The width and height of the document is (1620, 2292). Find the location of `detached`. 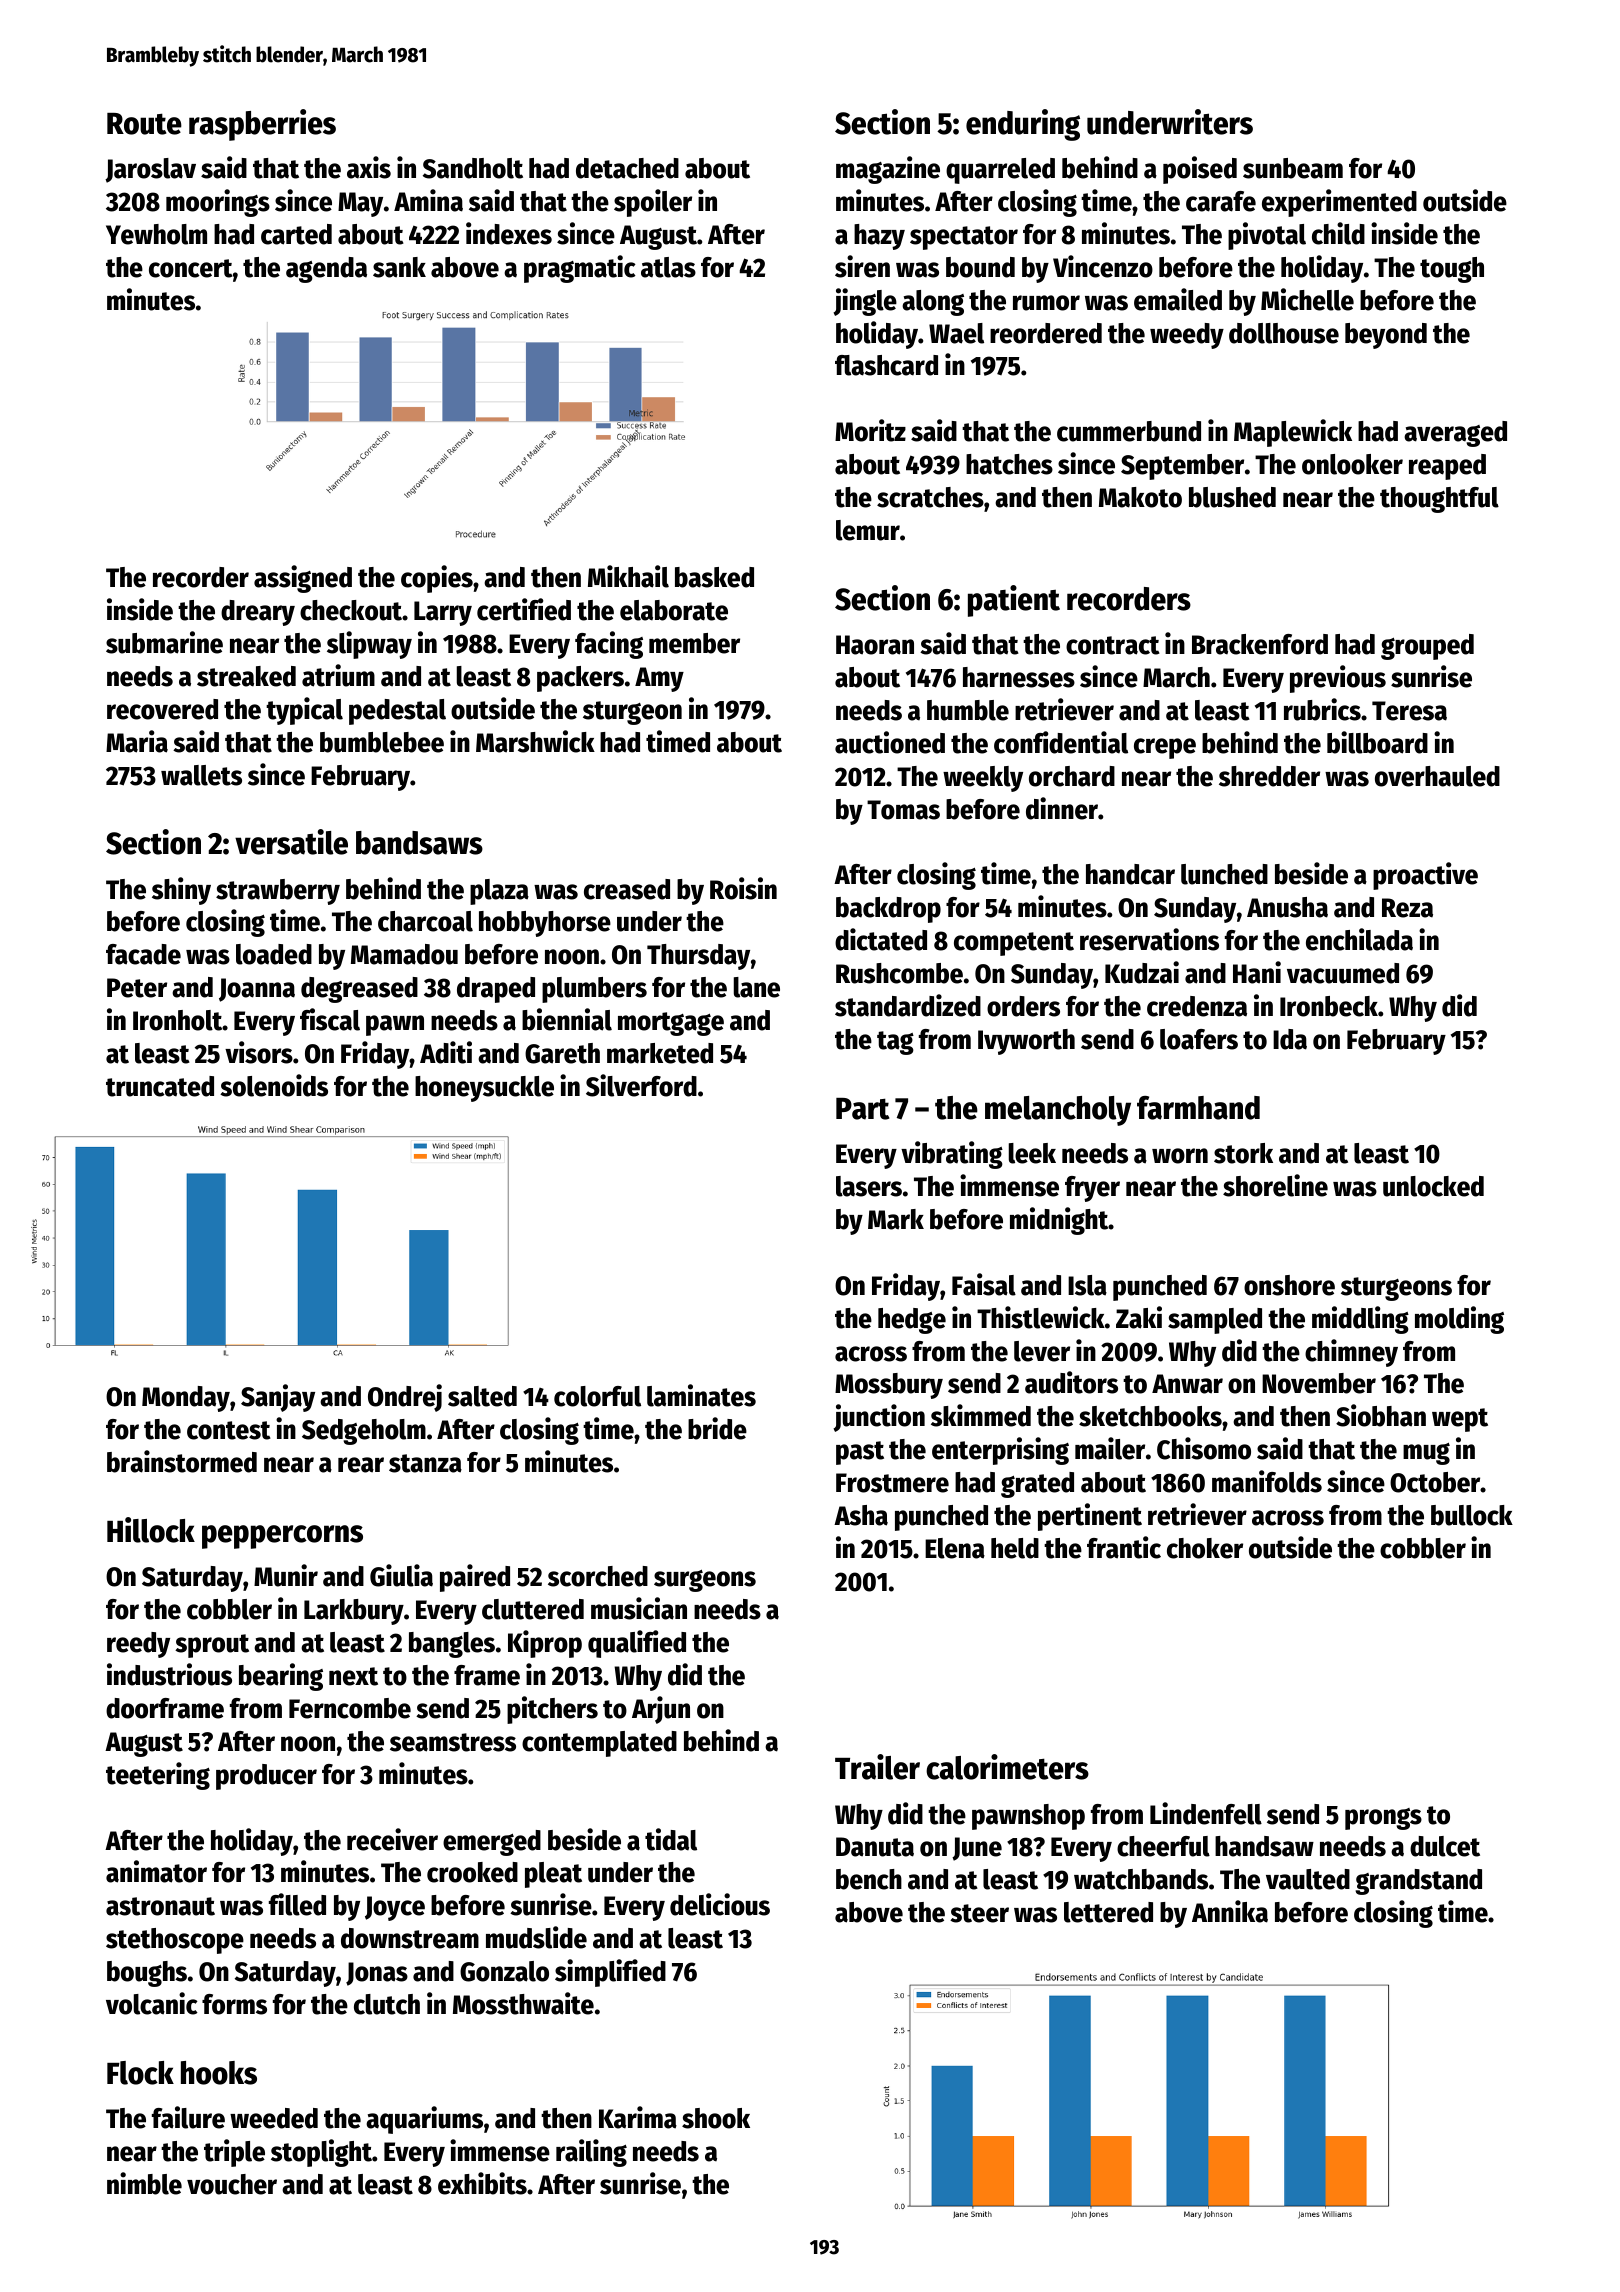

detached is located at coordinates (627, 168).
